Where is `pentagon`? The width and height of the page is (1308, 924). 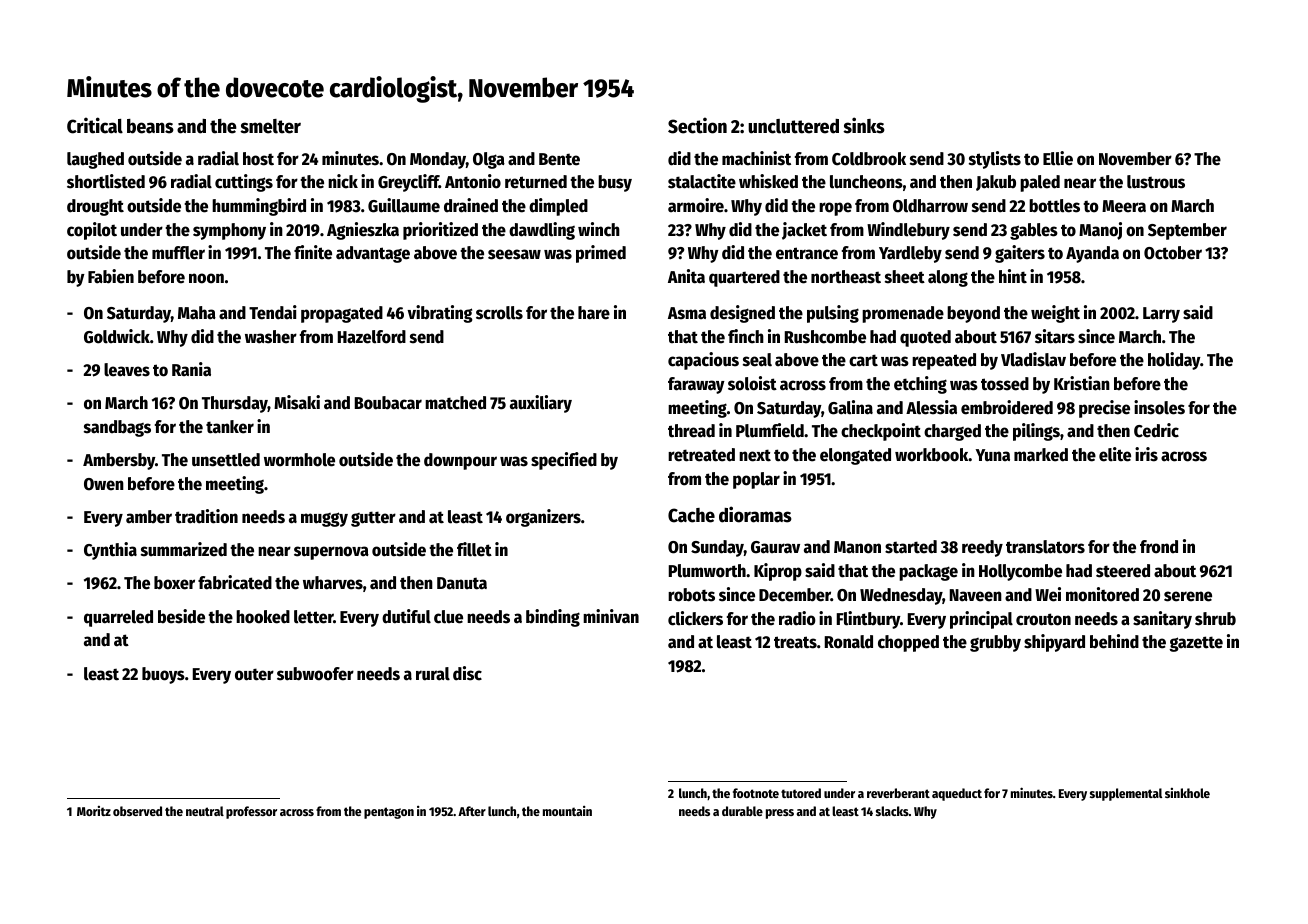 pentagon is located at coordinates (389, 813).
